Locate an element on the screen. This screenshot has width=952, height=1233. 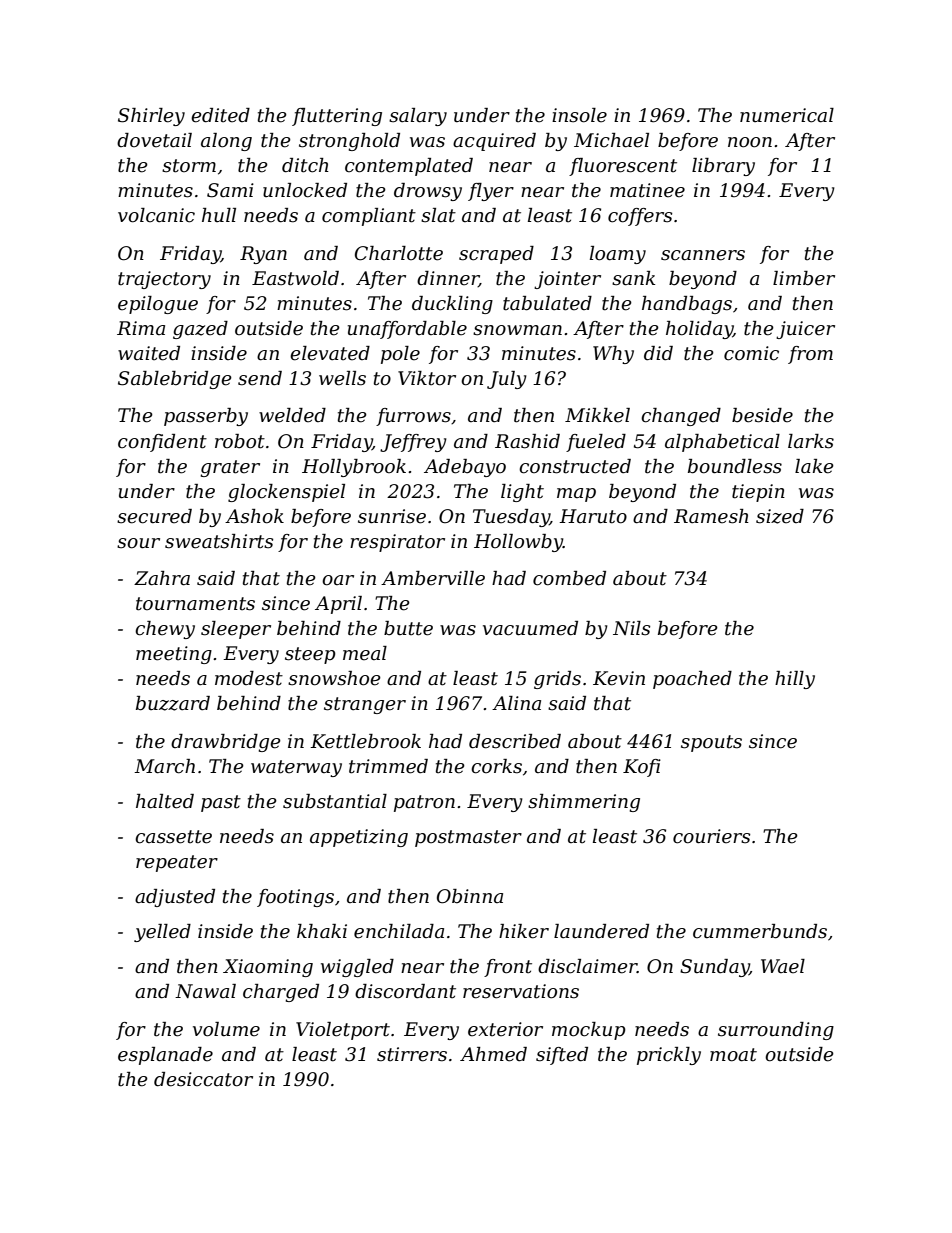
volcanic is located at coordinates (156, 215).
